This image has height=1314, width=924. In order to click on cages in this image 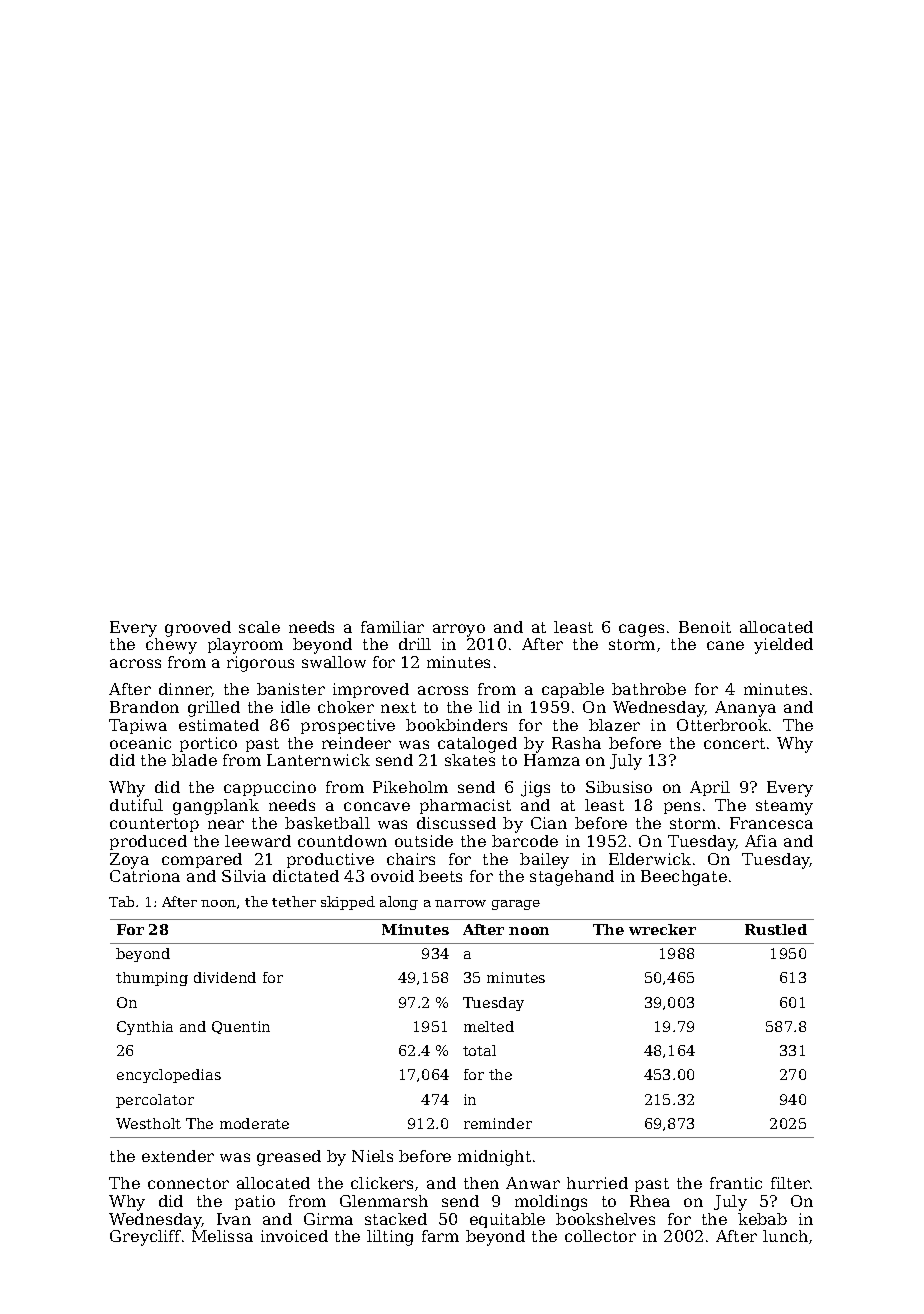, I will do `click(641, 630)`.
